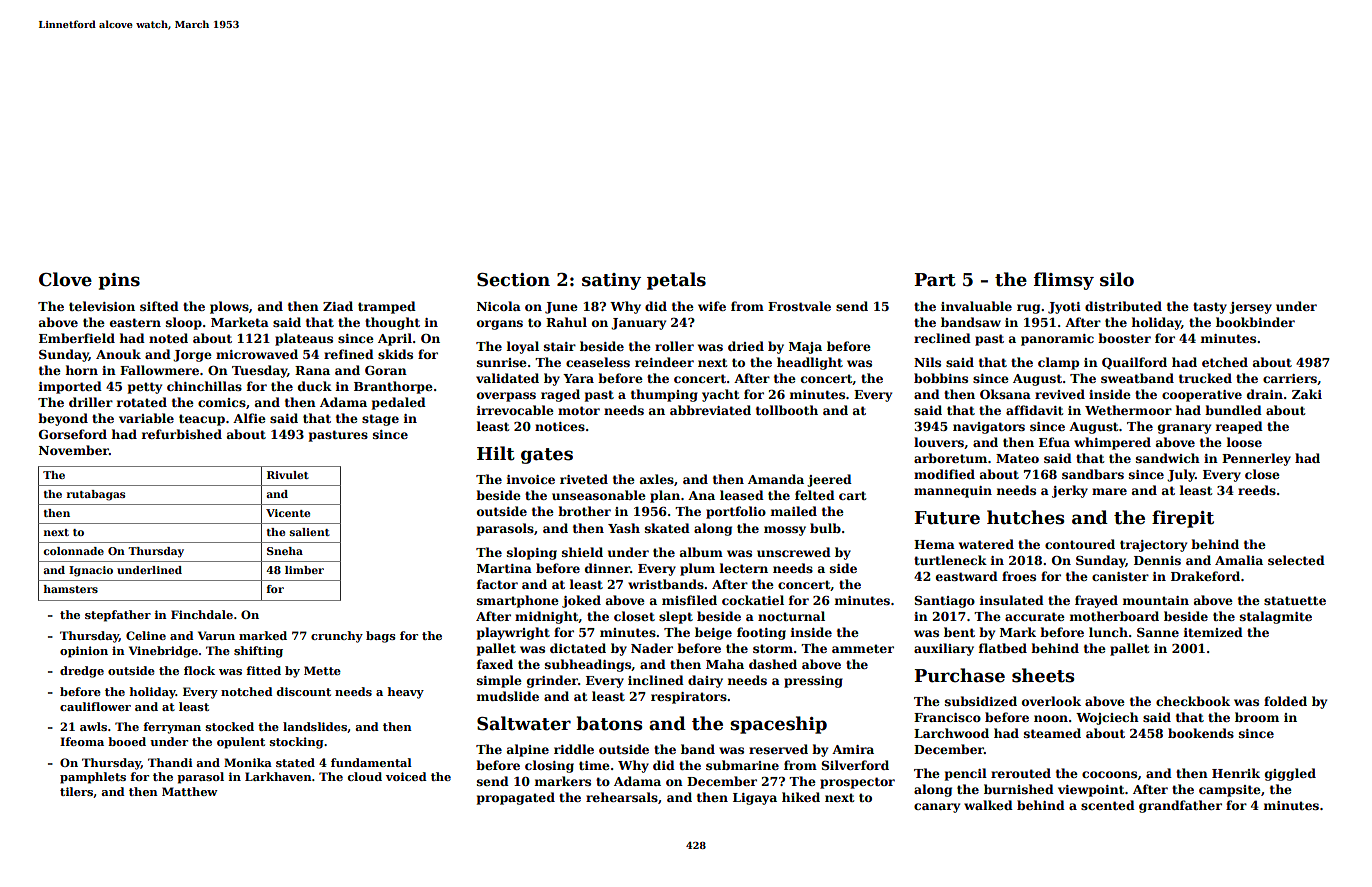  Describe the element at coordinates (190, 791) in the screenshot. I see `Matthew` at that location.
